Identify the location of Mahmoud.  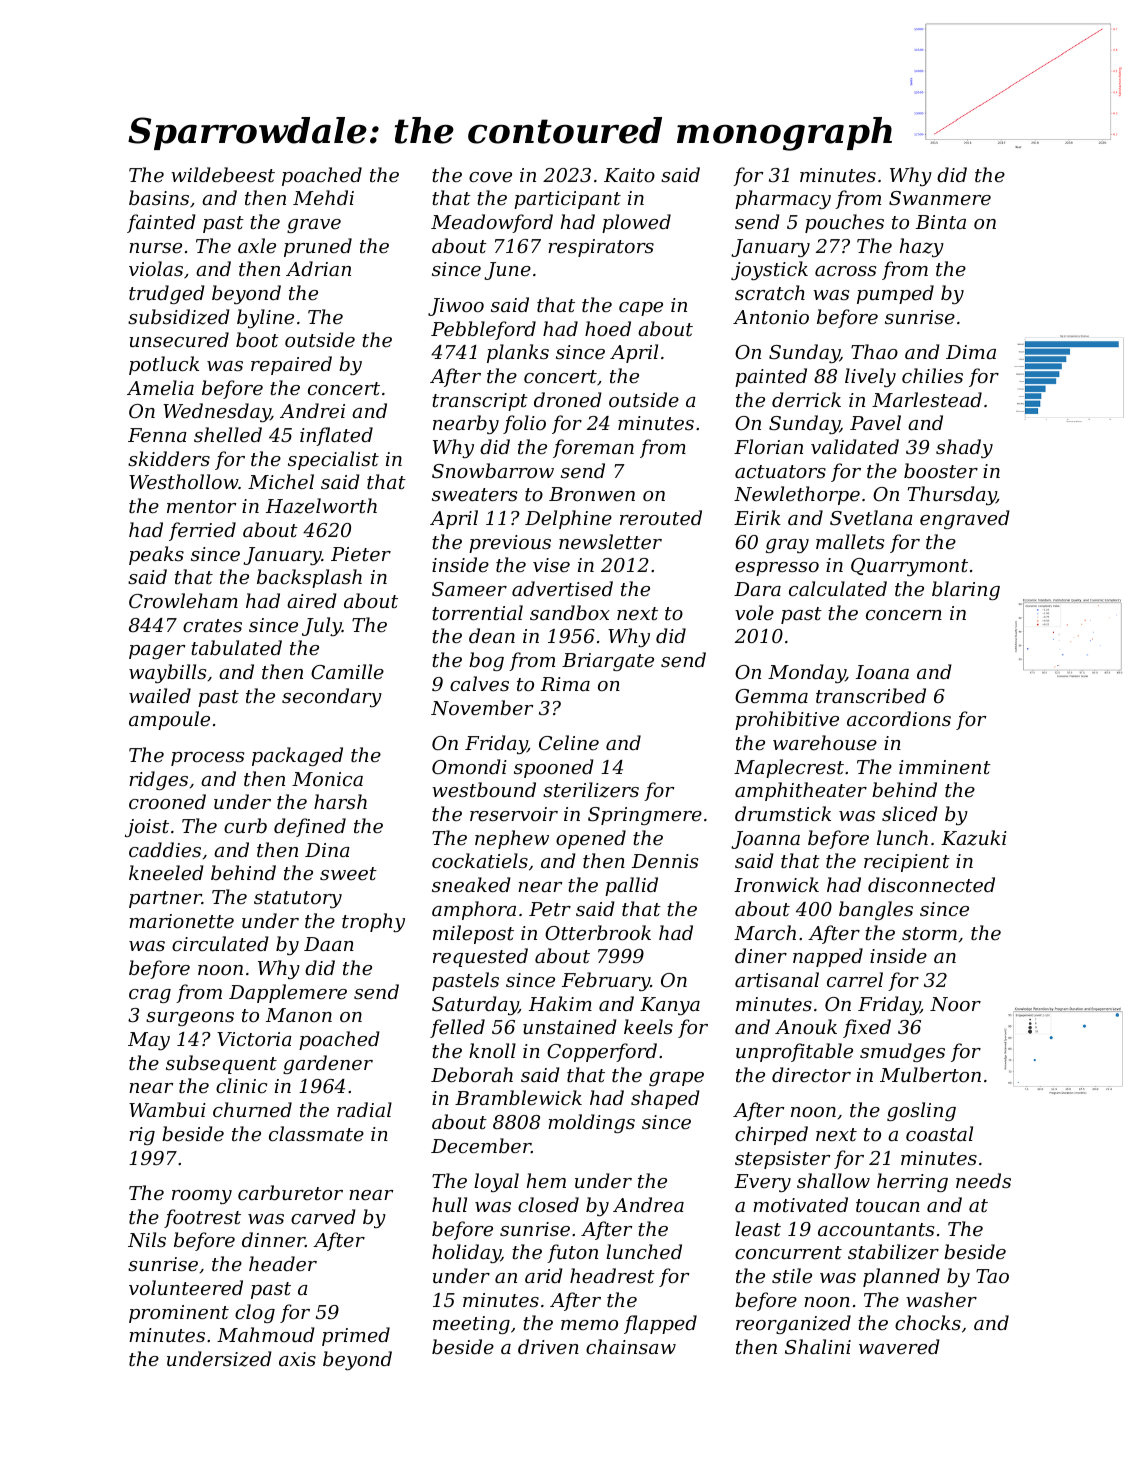
(266, 1334).
